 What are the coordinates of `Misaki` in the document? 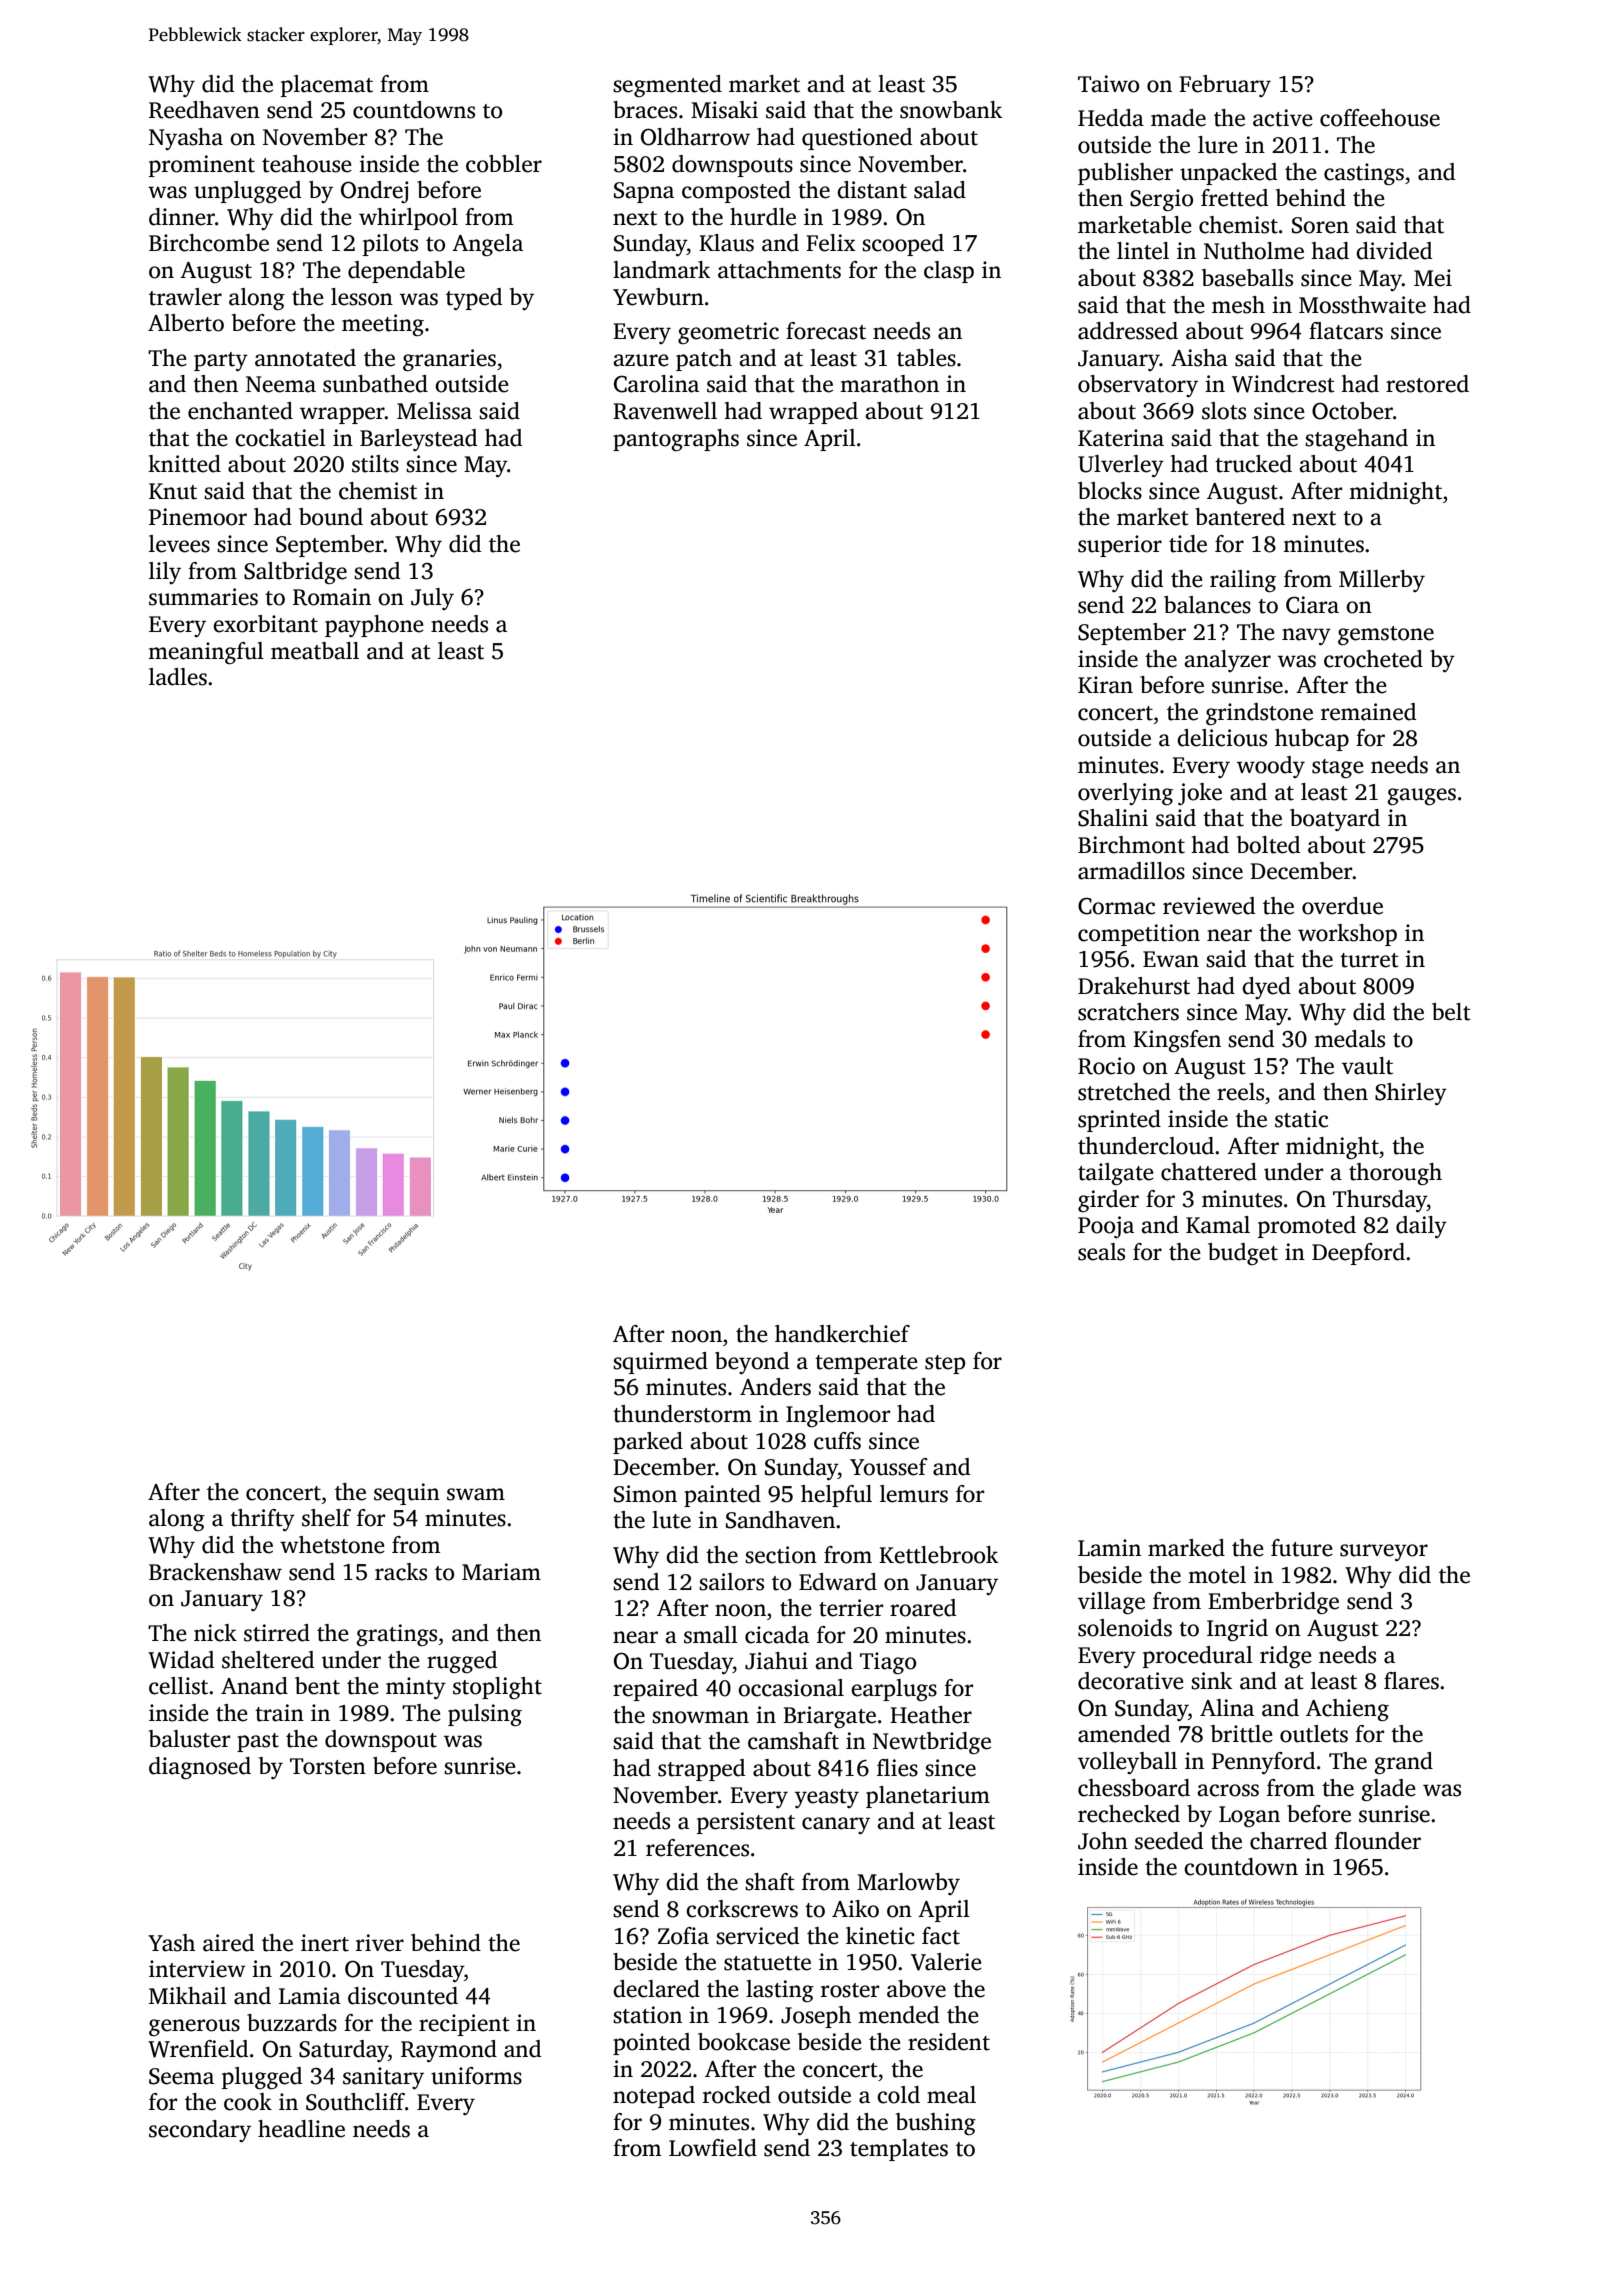 It's located at (724, 110).
